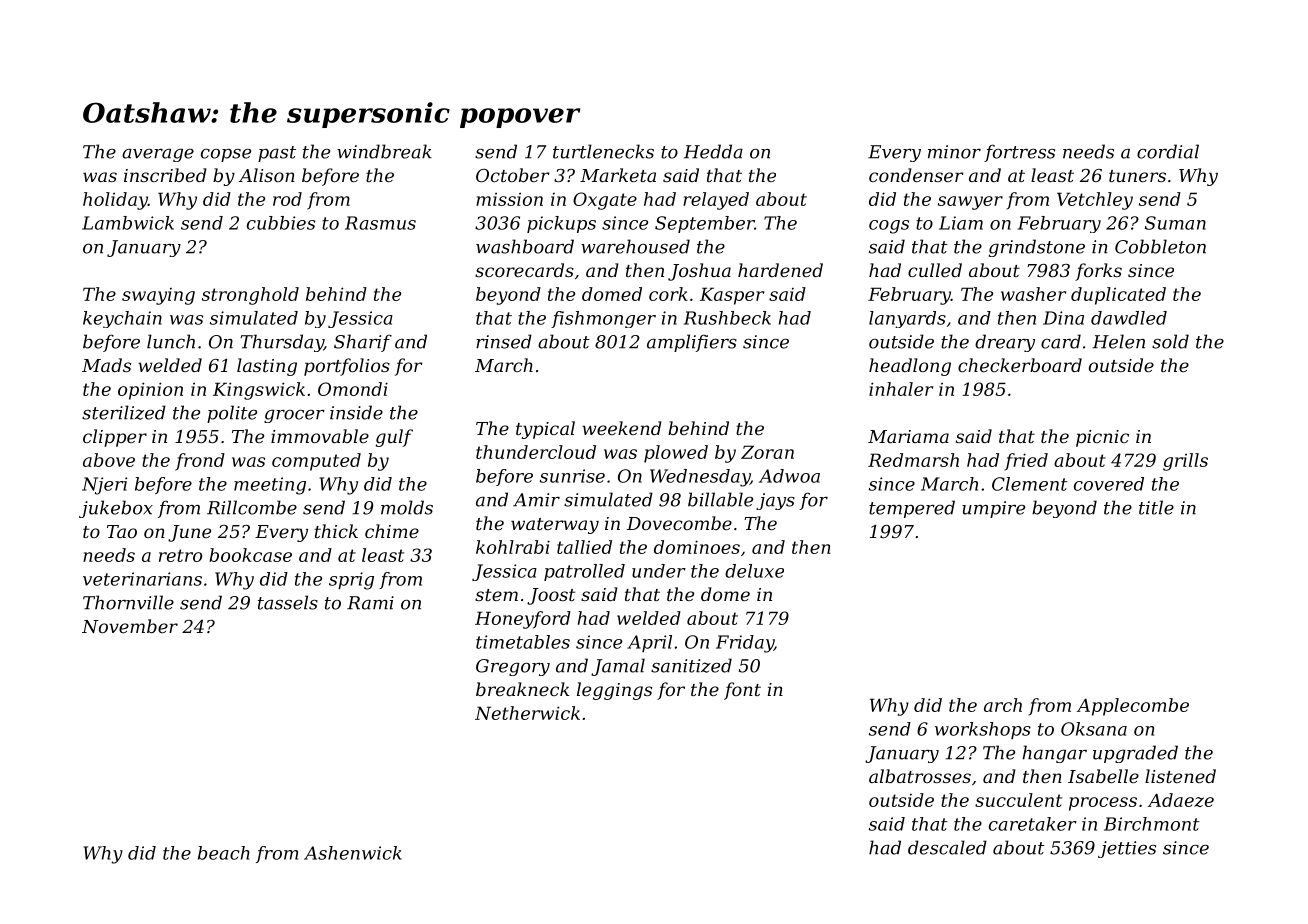  Describe the element at coordinates (130, 626) in the screenshot. I see `November` at that location.
